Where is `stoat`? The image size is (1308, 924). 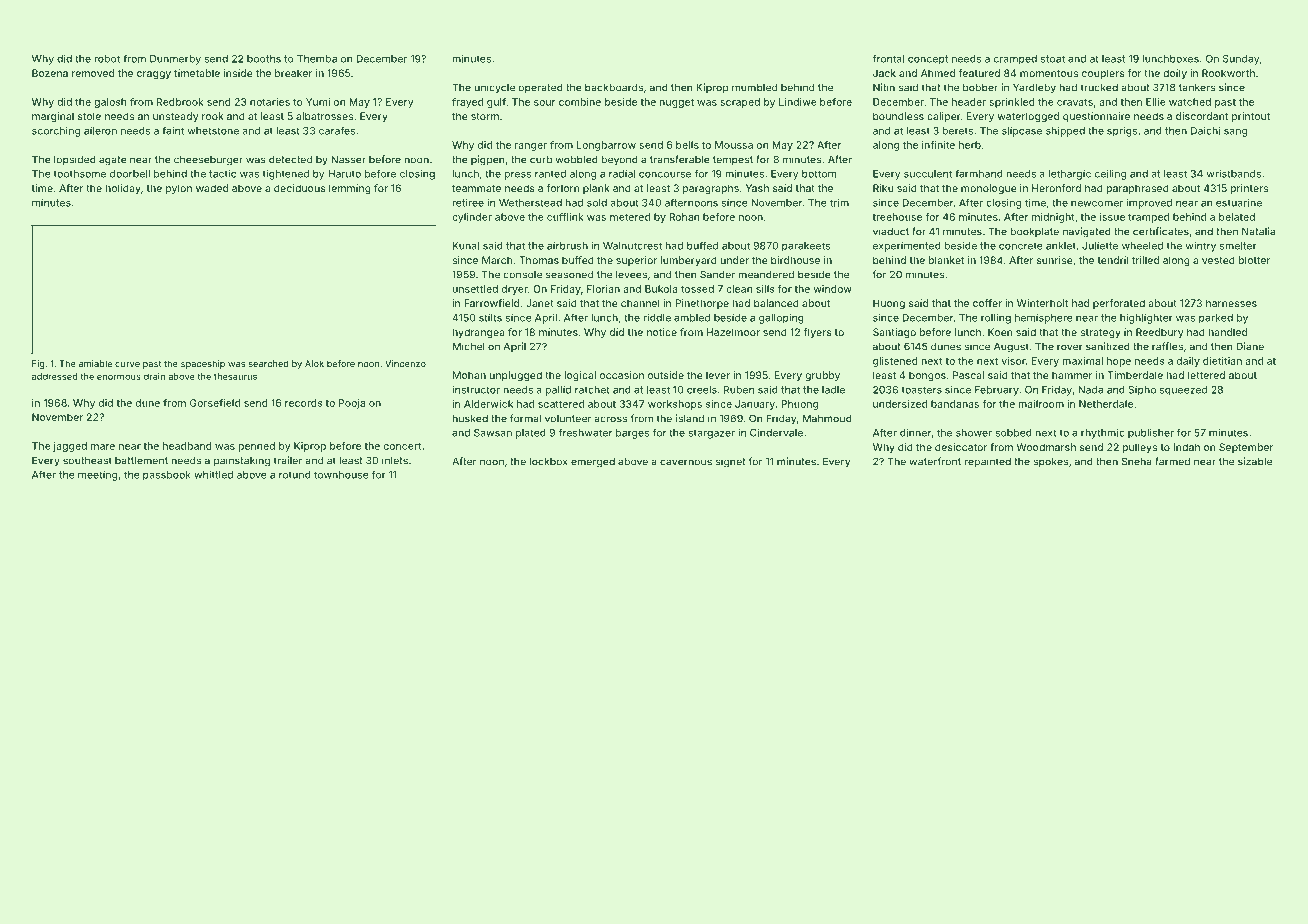
stoat is located at coordinates (1053, 59).
